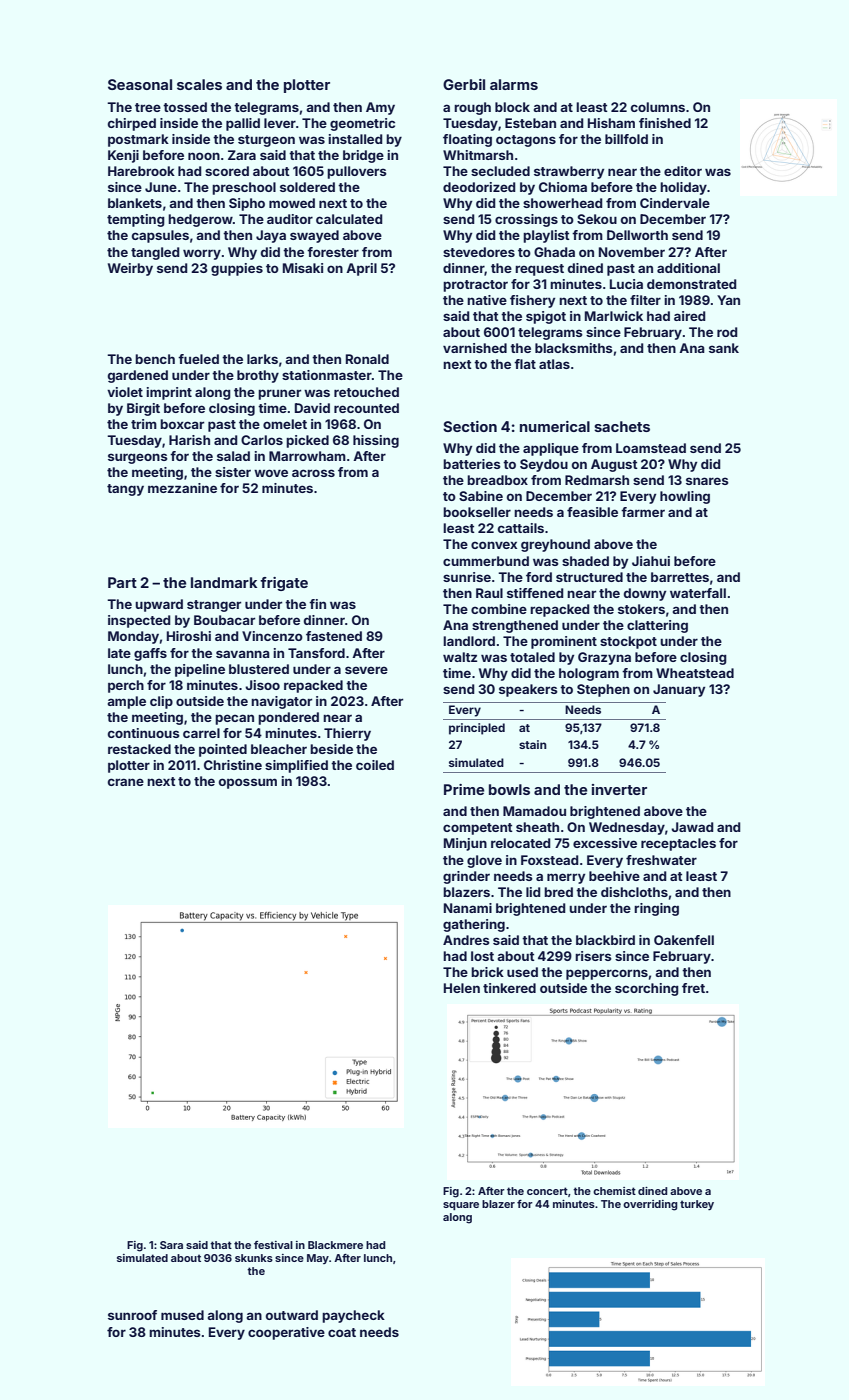 The width and height of the screenshot is (849, 1400). I want to click on opossum, so click(248, 783).
